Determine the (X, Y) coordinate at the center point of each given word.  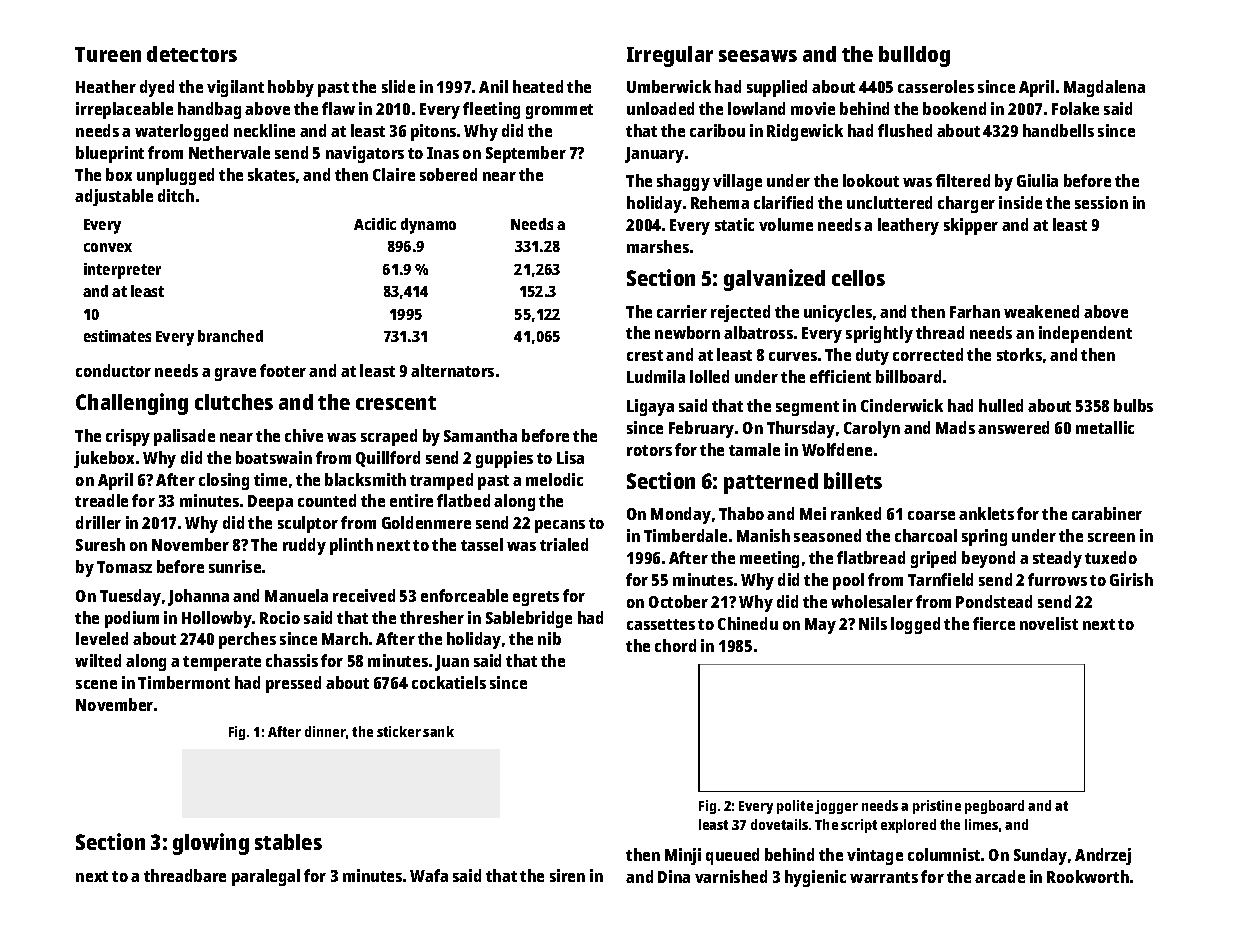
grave (235, 374)
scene (96, 684)
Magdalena (1104, 88)
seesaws (758, 56)
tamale (754, 449)
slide (398, 86)
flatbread (871, 557)
